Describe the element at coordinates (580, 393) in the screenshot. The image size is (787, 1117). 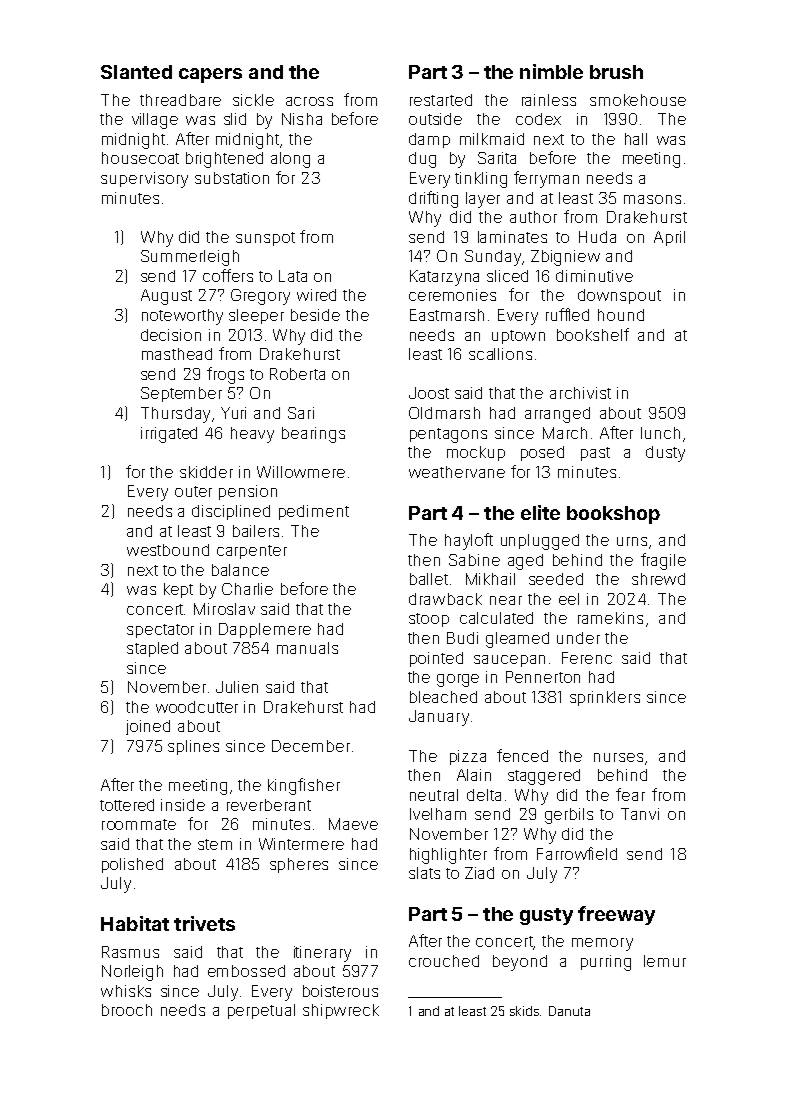
I see `archivist` at that location.
